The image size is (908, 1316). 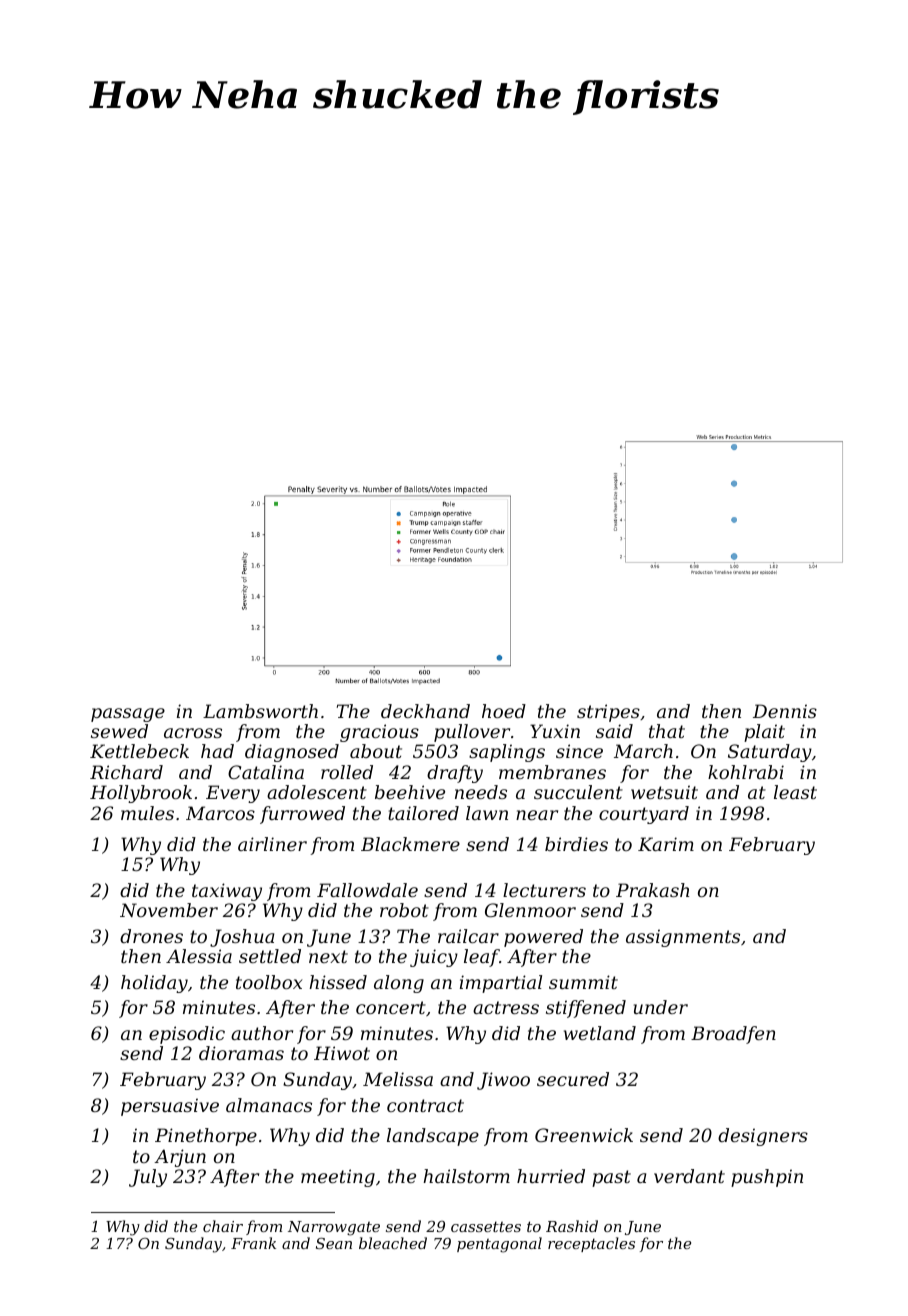 What do you see at coordinates (260, 711) in the page?
I see `Lambsworth` at bounding box center [260, 711].
